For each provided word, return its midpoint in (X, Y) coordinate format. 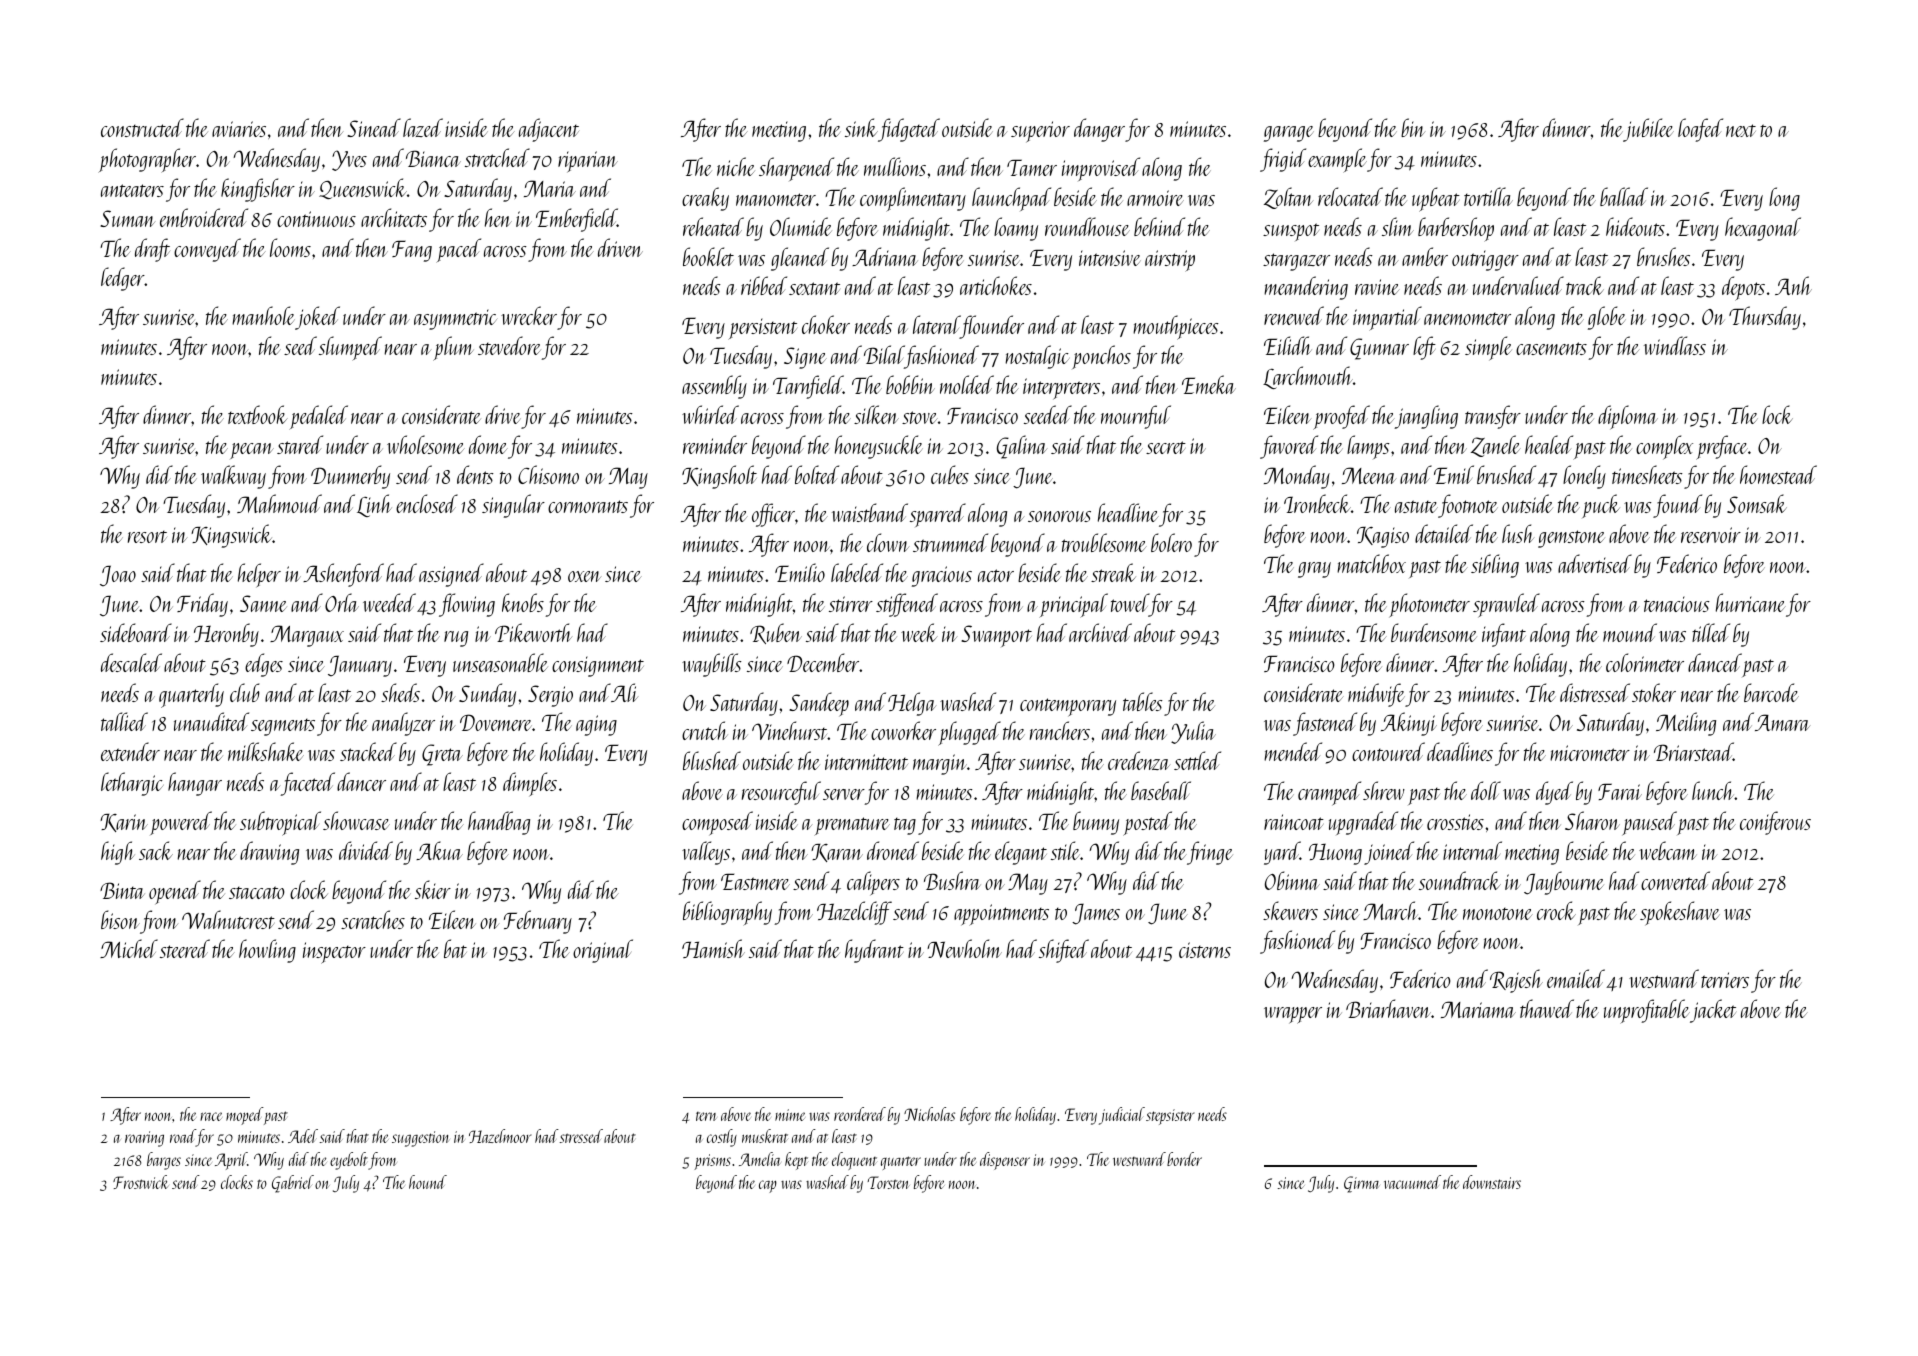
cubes (950, 474)
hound (428, 1182)
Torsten (888, 1182)
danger (1099, 130)
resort (147, 536)
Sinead (374, 127)
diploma (1628, 417)
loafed (1700, 130)
